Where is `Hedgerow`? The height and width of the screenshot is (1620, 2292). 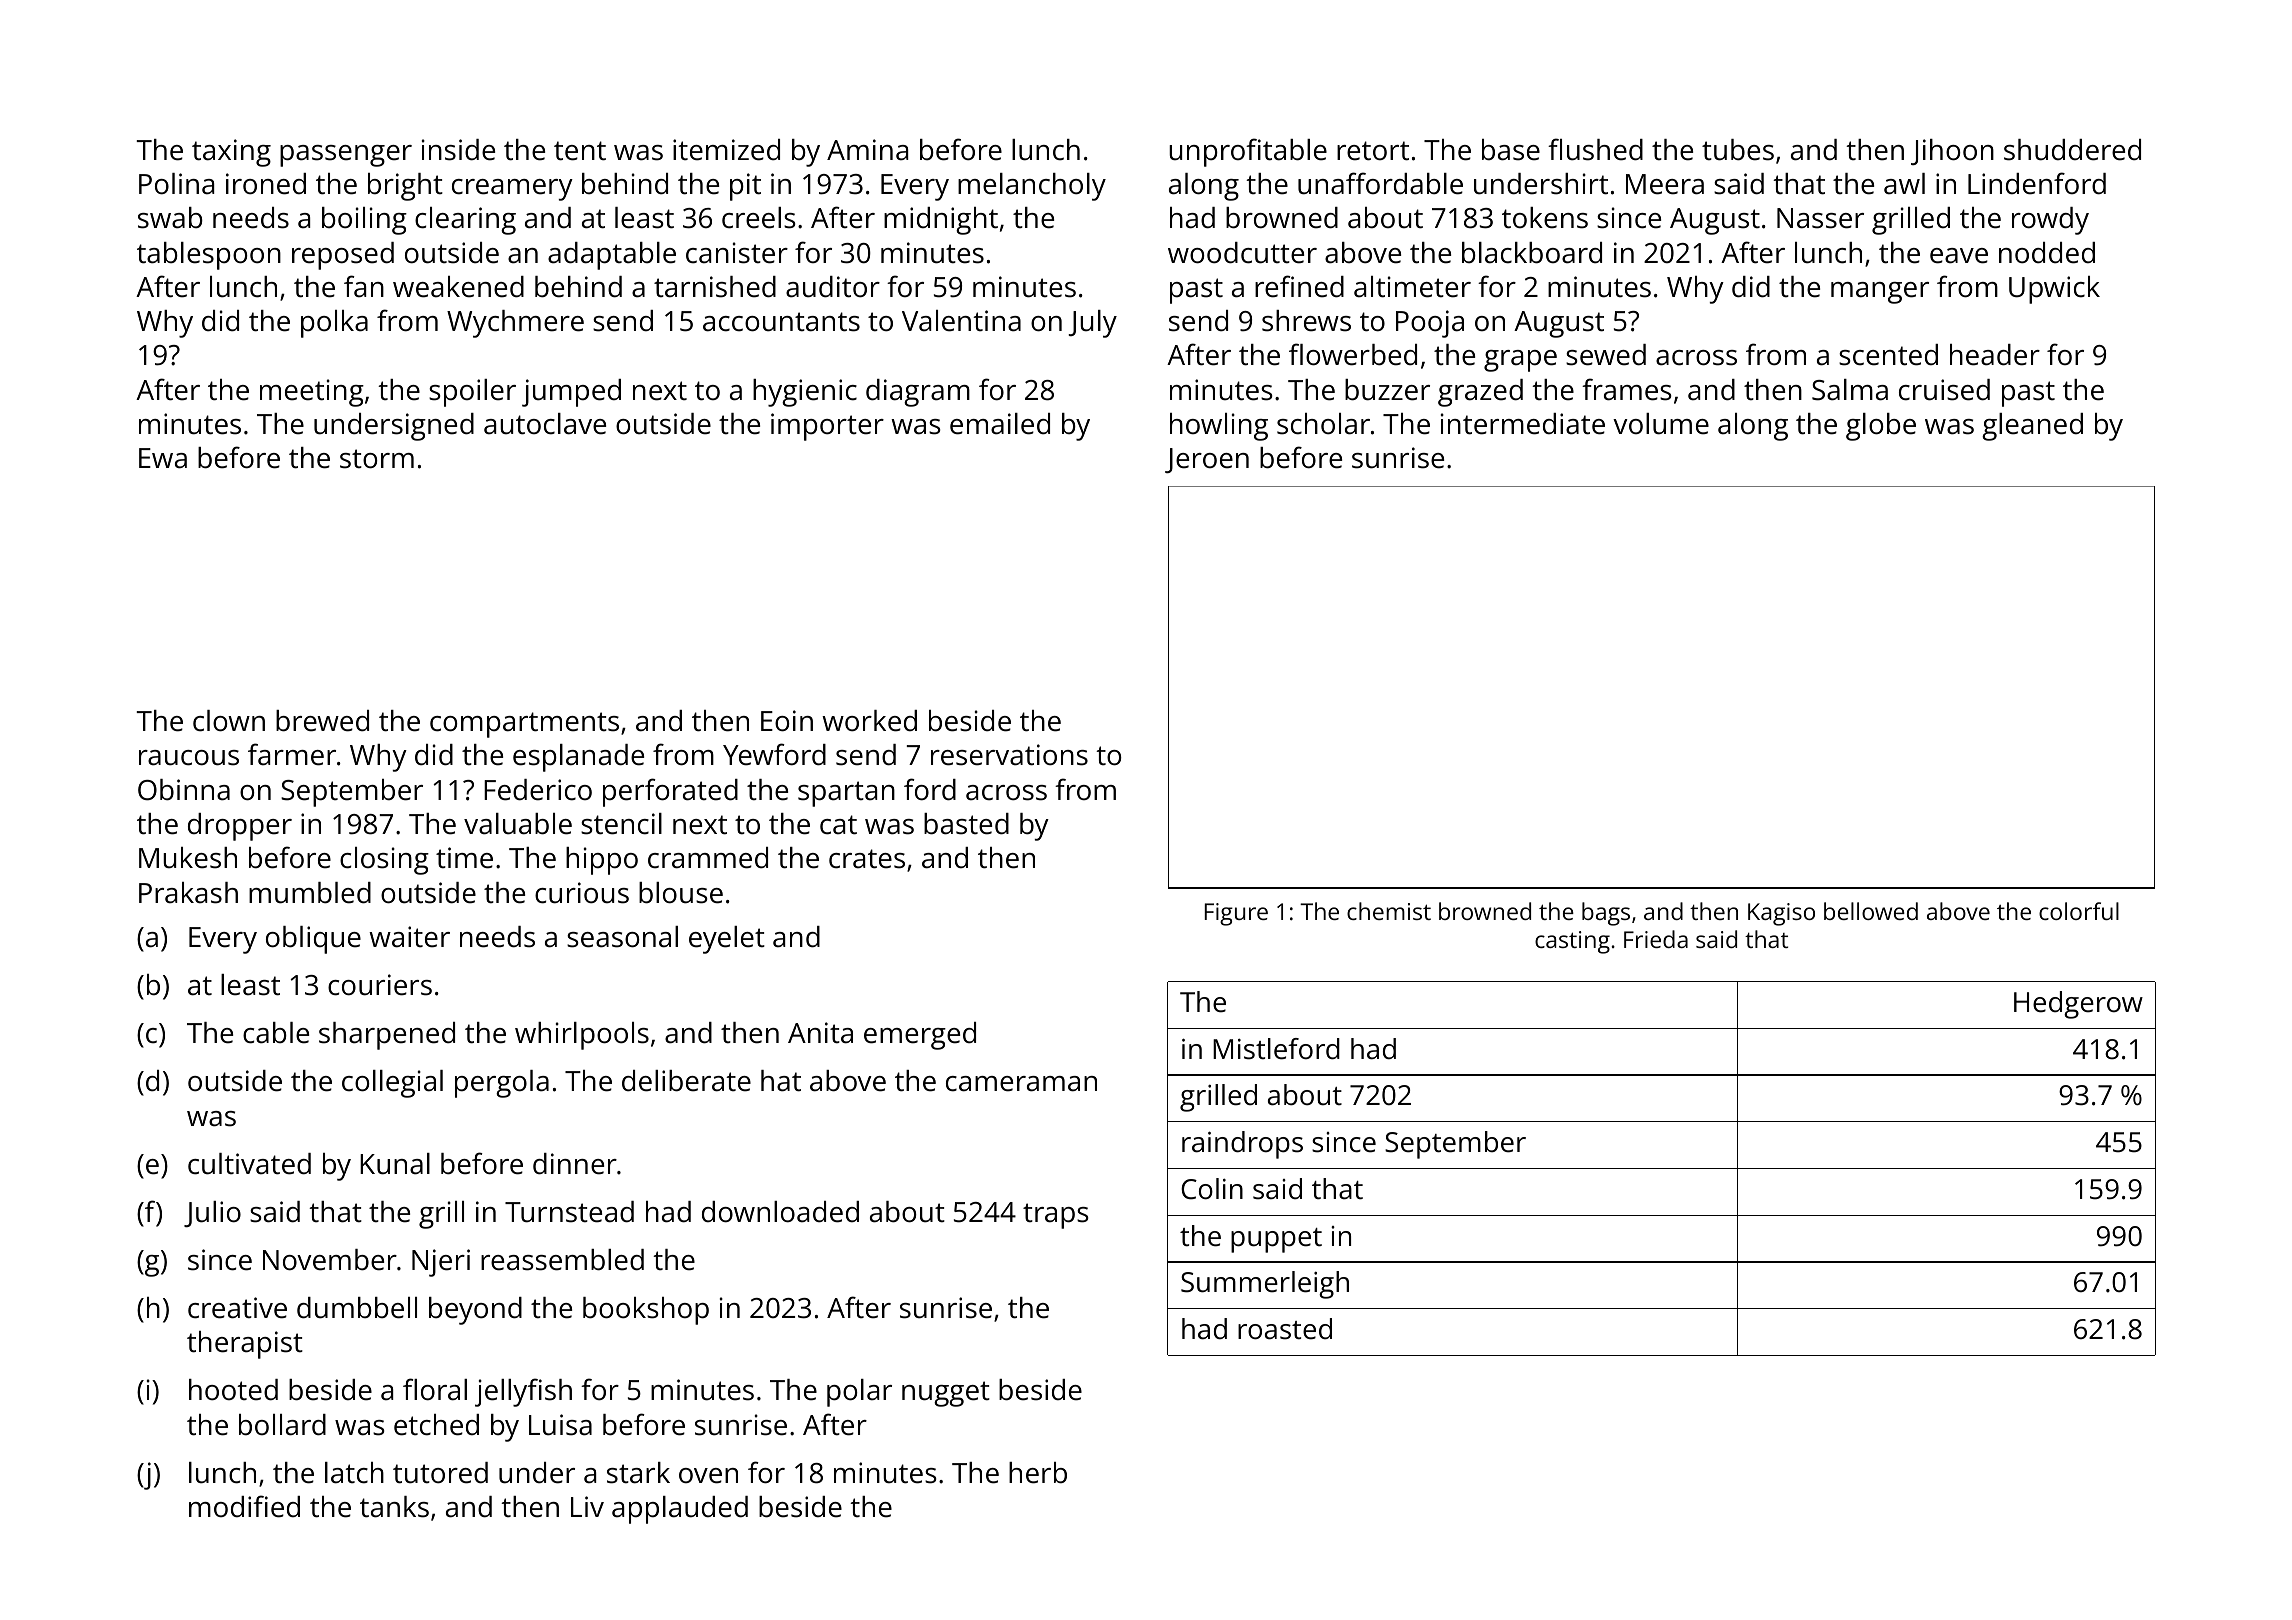
Hedgerow is located at coordinates (2078, 1005).
